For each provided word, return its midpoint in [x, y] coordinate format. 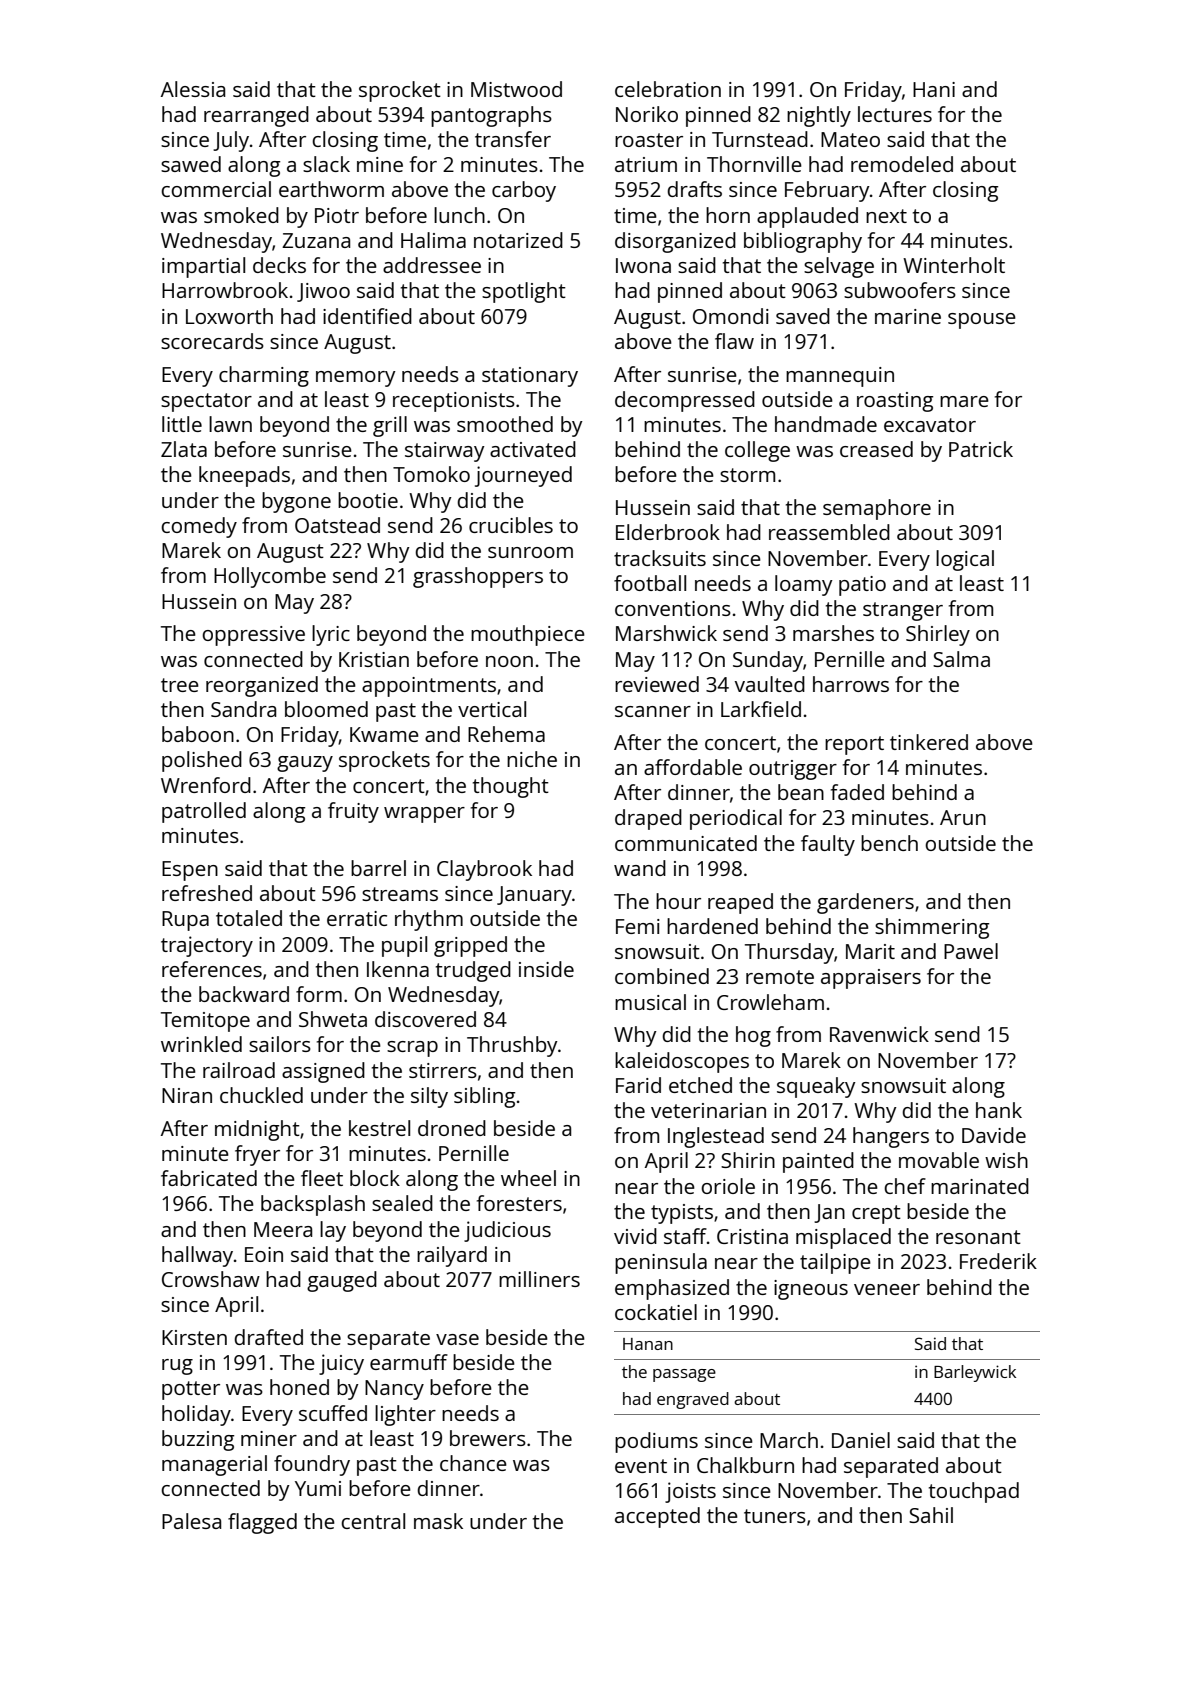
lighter [405, 1415]
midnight [257, 1130]
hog [753, 1036]
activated [533, 449]
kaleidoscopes [682, 1062]
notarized [518, 240]
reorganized [262, 686]
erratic [357, 918]
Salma [961, 659]
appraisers [871, 979]
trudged [473, 971]
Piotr [337, 215]
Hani [934, 89]
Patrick [981, 449]
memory [356, 379]
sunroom [530, 552]
